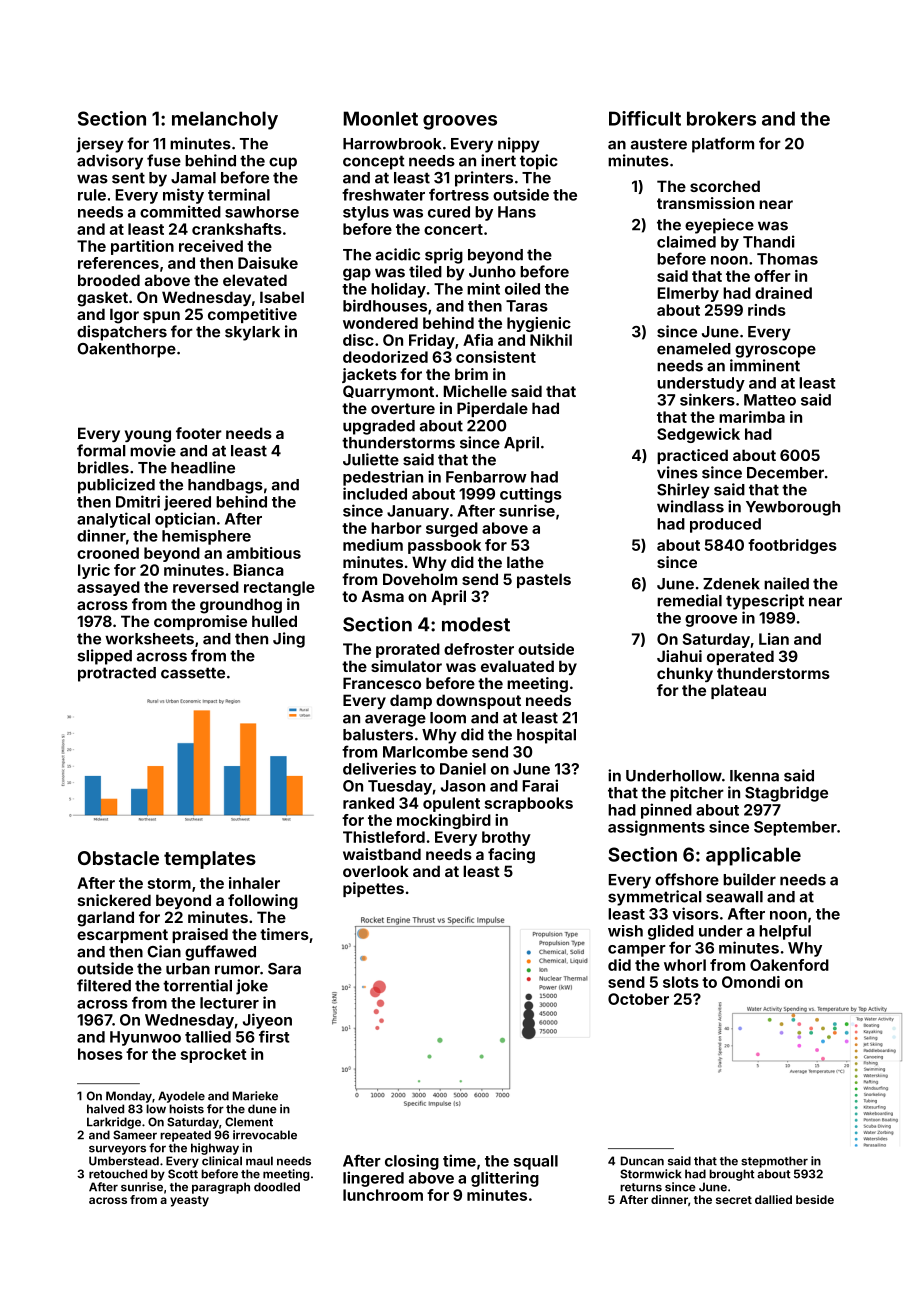  I want to click on retouched, so click(118, 1174).
